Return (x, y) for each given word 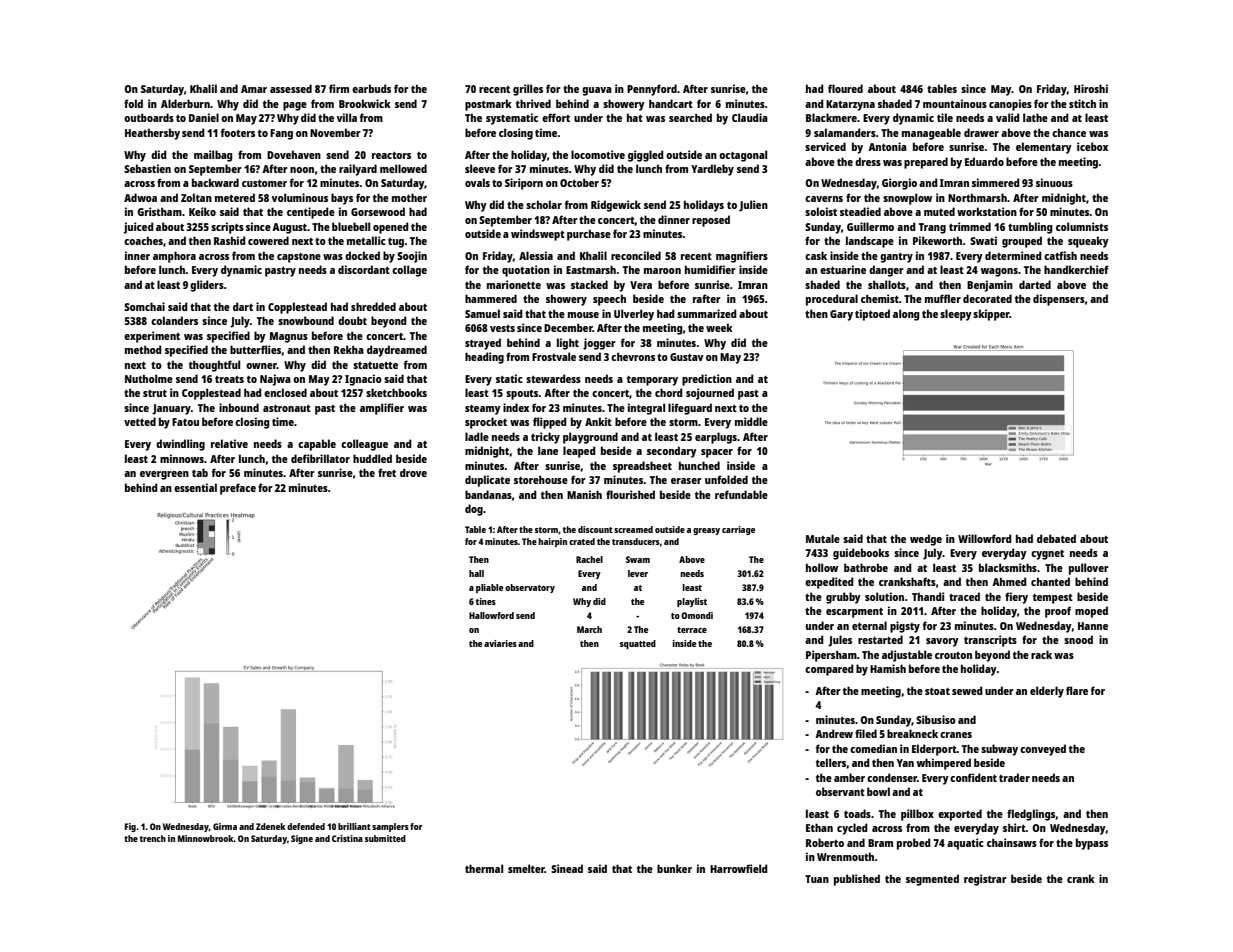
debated (1056, 538)
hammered (491, 298)
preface (238, 489)
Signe (302, 839)
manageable (931, 134)
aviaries (500, 643)
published (857, 880)
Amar (254, 89)
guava (597, 91)
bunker (674, 868)
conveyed (1043, 750)
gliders (207, 286)
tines (486, 601)
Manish (584, 494)
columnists (1082, 226)
